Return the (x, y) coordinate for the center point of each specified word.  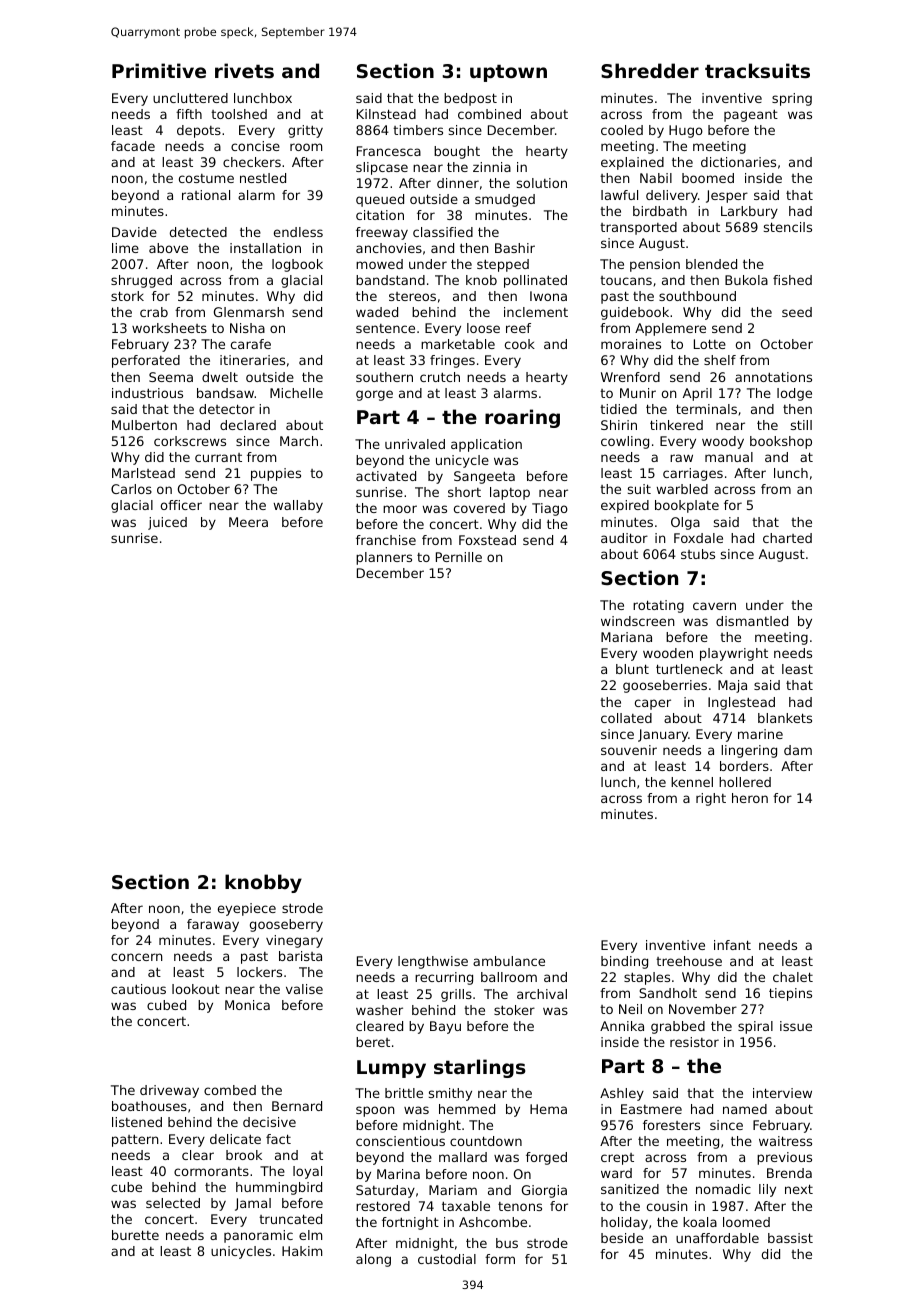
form (500, 1259)
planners (384, 558)
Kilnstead (386, 114)
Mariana (626, 637)
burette (135, 1235)
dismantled (752, 621)
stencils (788, 227)
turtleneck (689, 669)
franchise (386, 540)
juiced (167, 523)
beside (622, 1238)
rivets (244, 70)
